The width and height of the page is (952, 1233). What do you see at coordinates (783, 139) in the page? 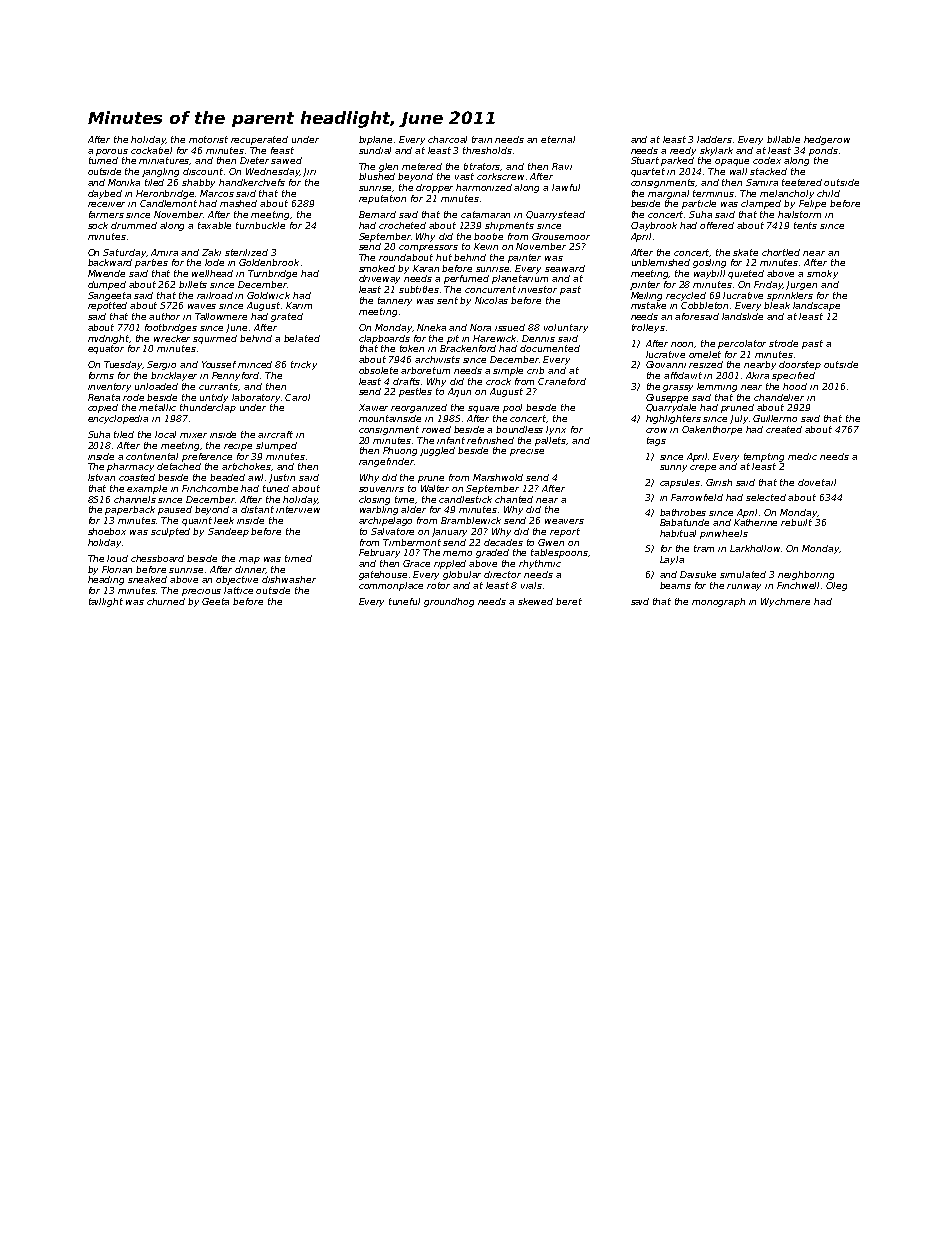
I see `billable` at bounding box center [783, 139].
